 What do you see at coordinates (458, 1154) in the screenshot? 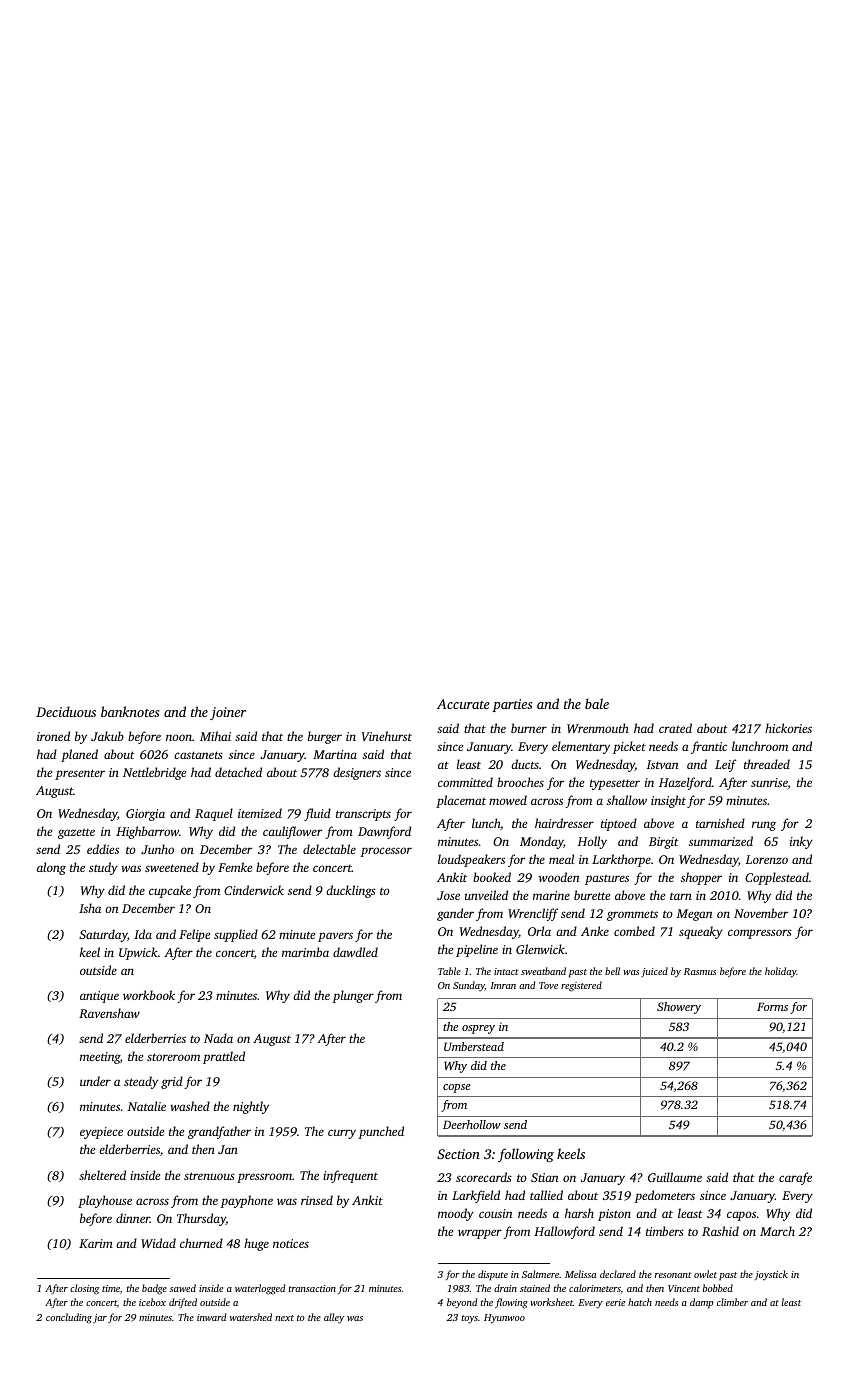
I see `Section` at bounding box center [458, 1154].
